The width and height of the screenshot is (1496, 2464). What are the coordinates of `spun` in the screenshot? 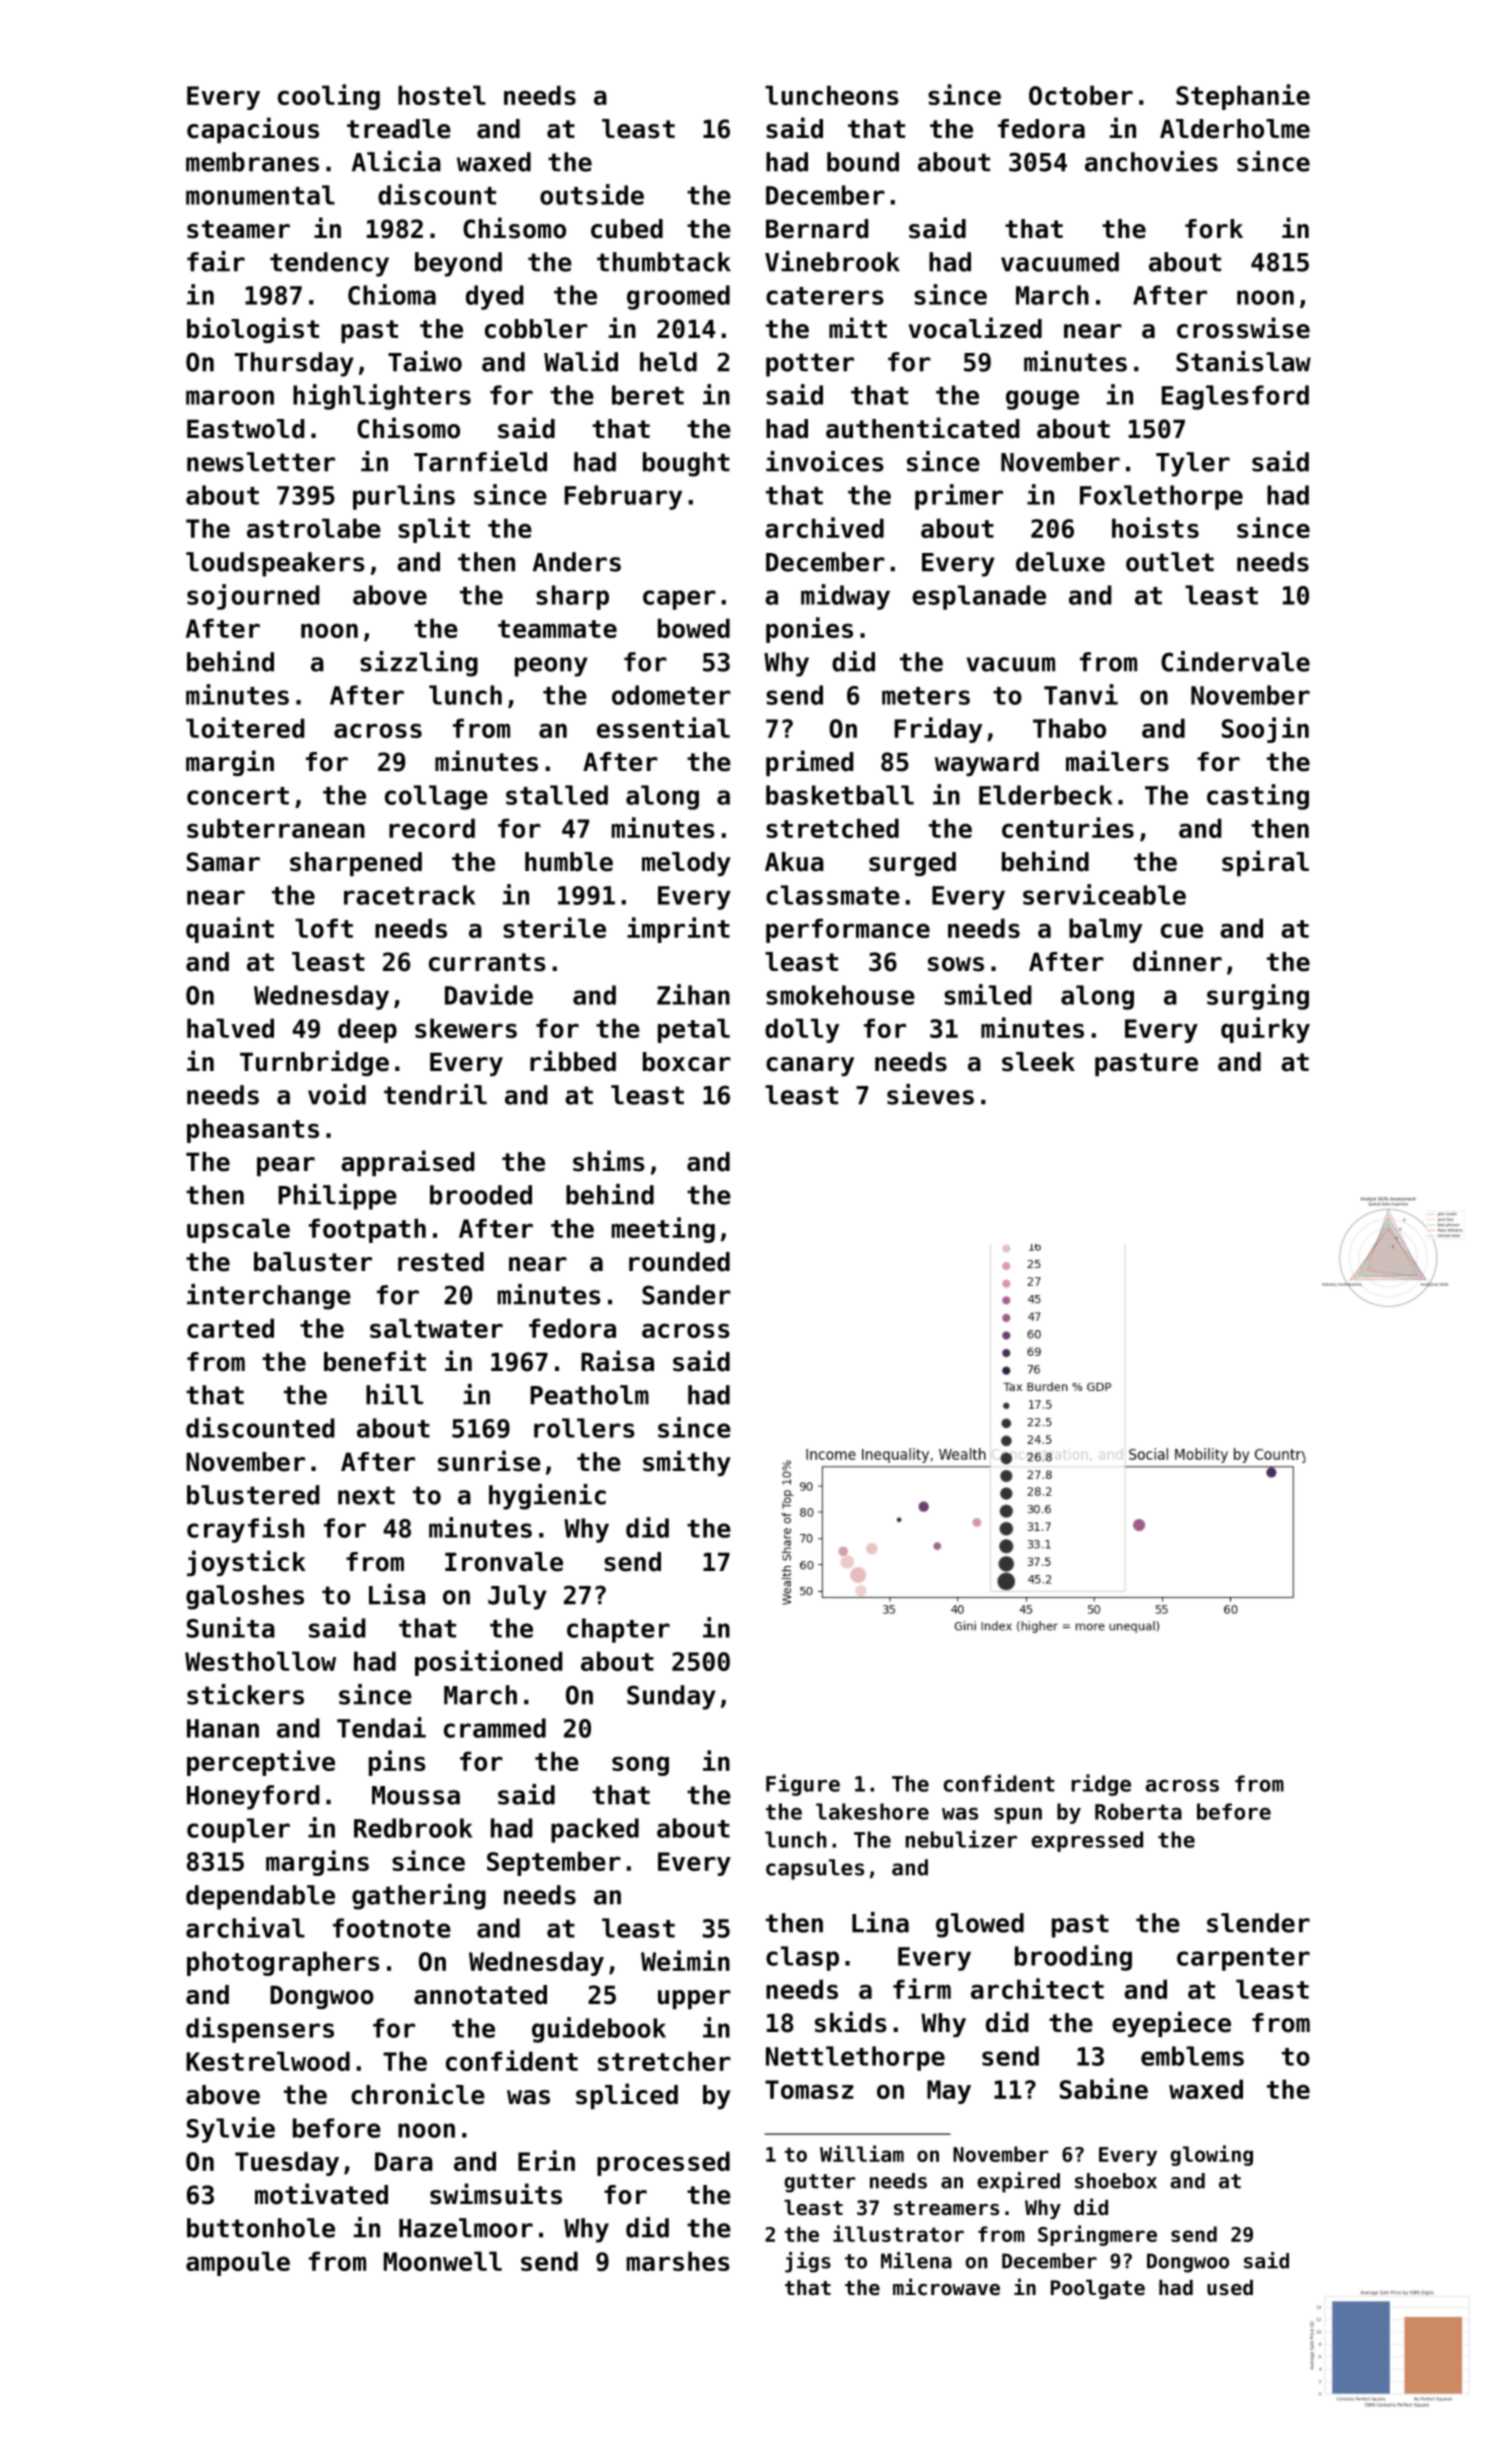 It's located at (1018, 1815).
